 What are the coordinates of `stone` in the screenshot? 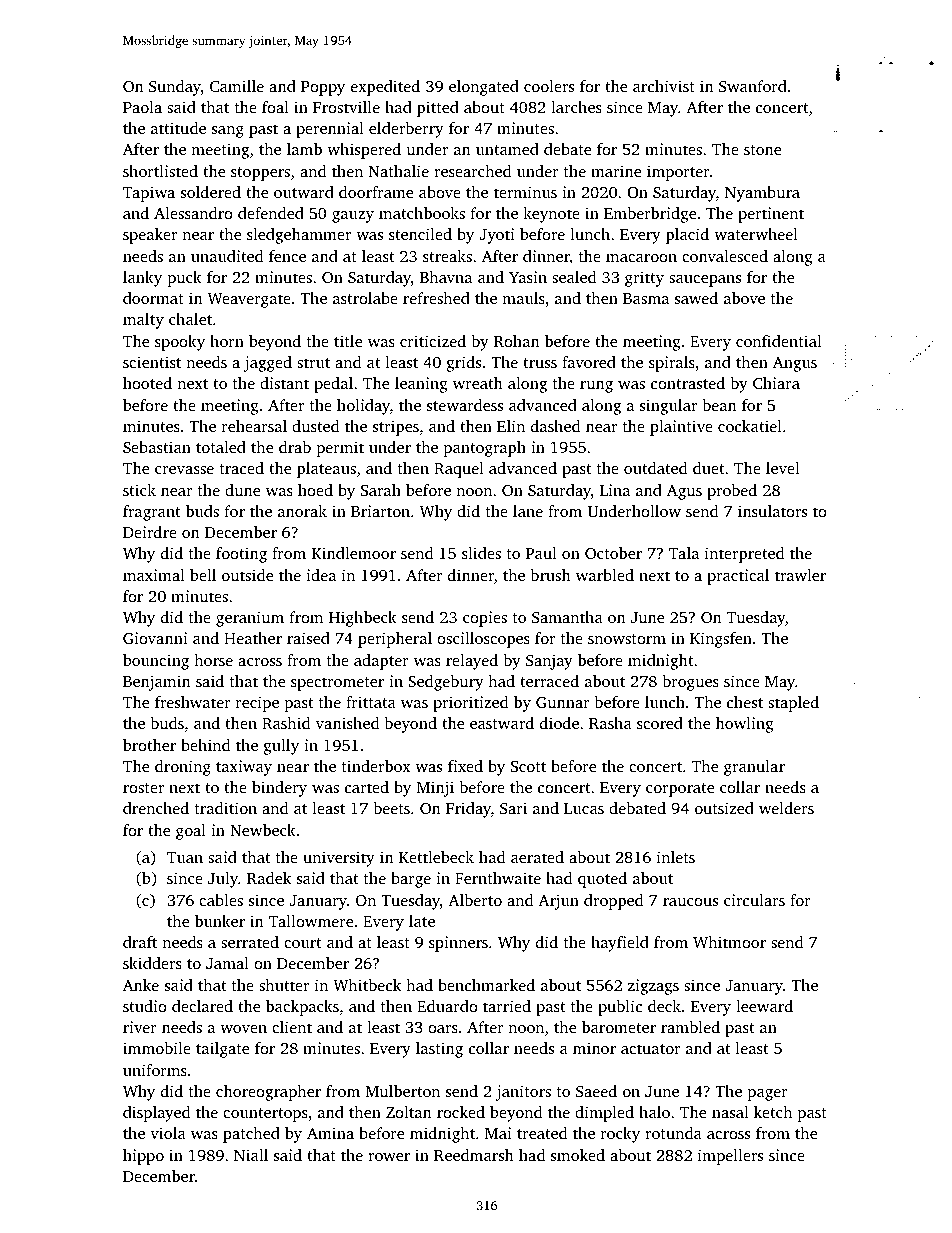 It's located at (762, 150).
